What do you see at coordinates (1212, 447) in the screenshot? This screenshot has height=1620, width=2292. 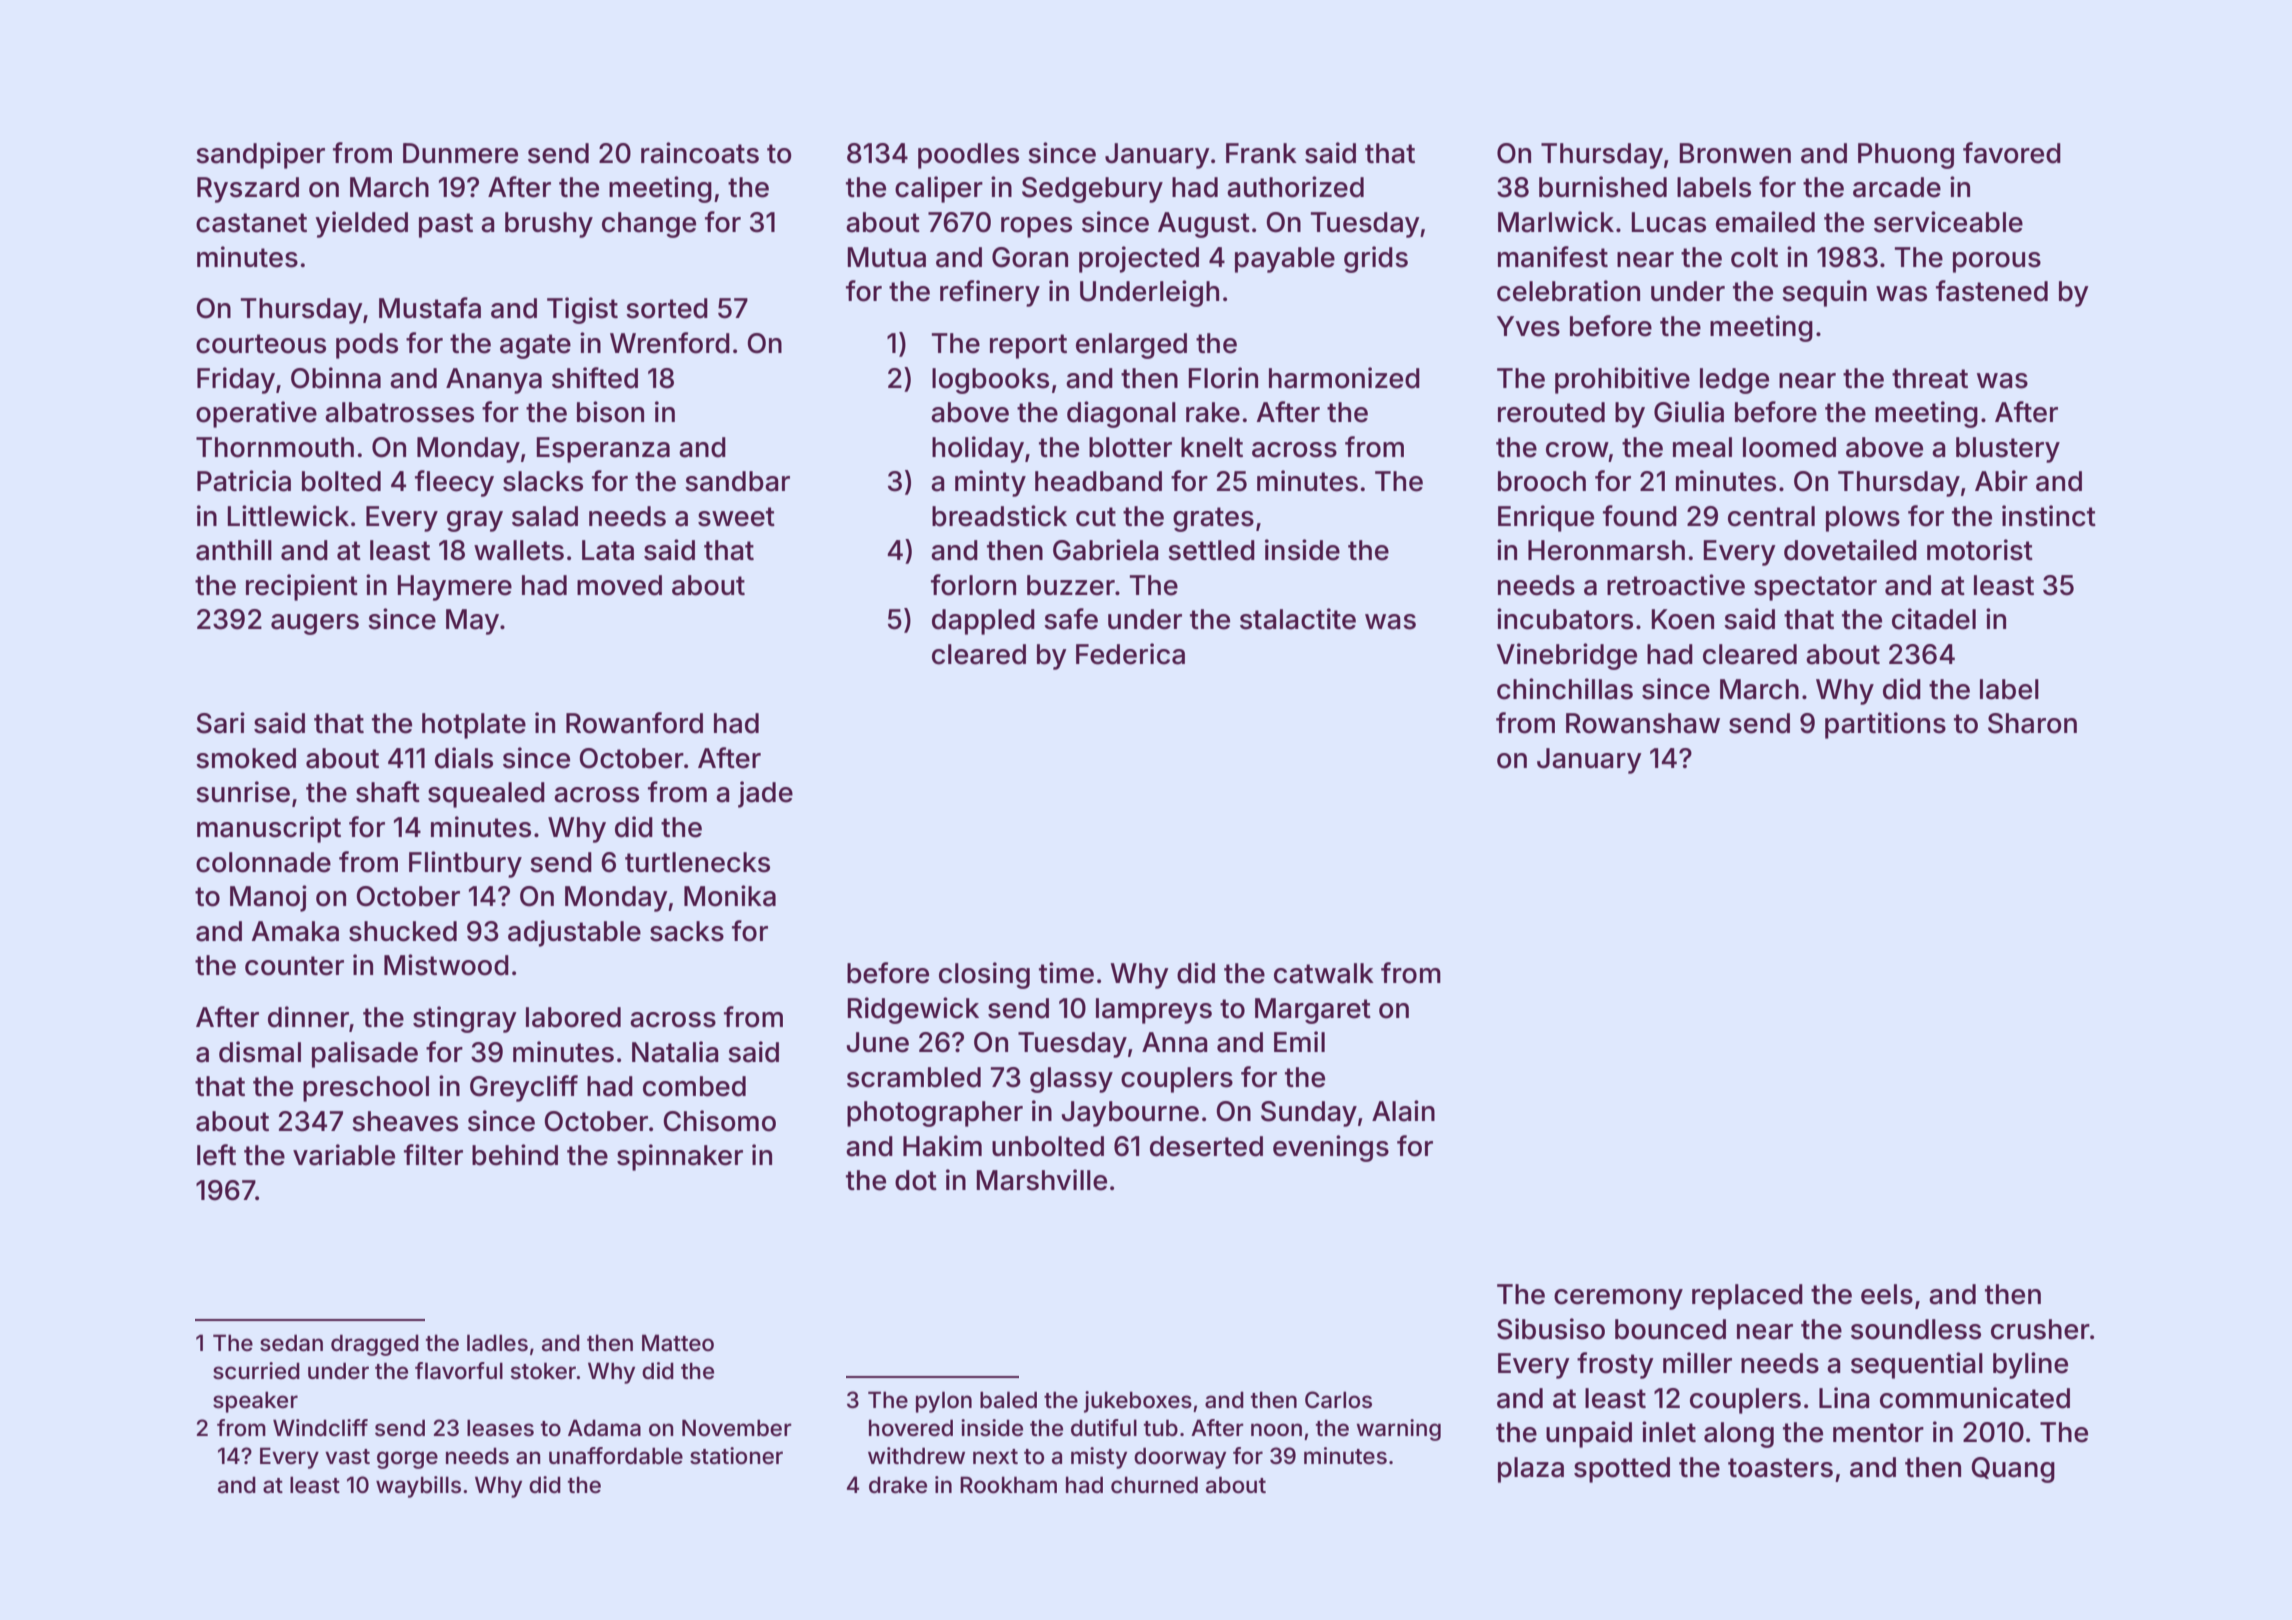 I see `knelt` at bounding box center [1212, 447].
